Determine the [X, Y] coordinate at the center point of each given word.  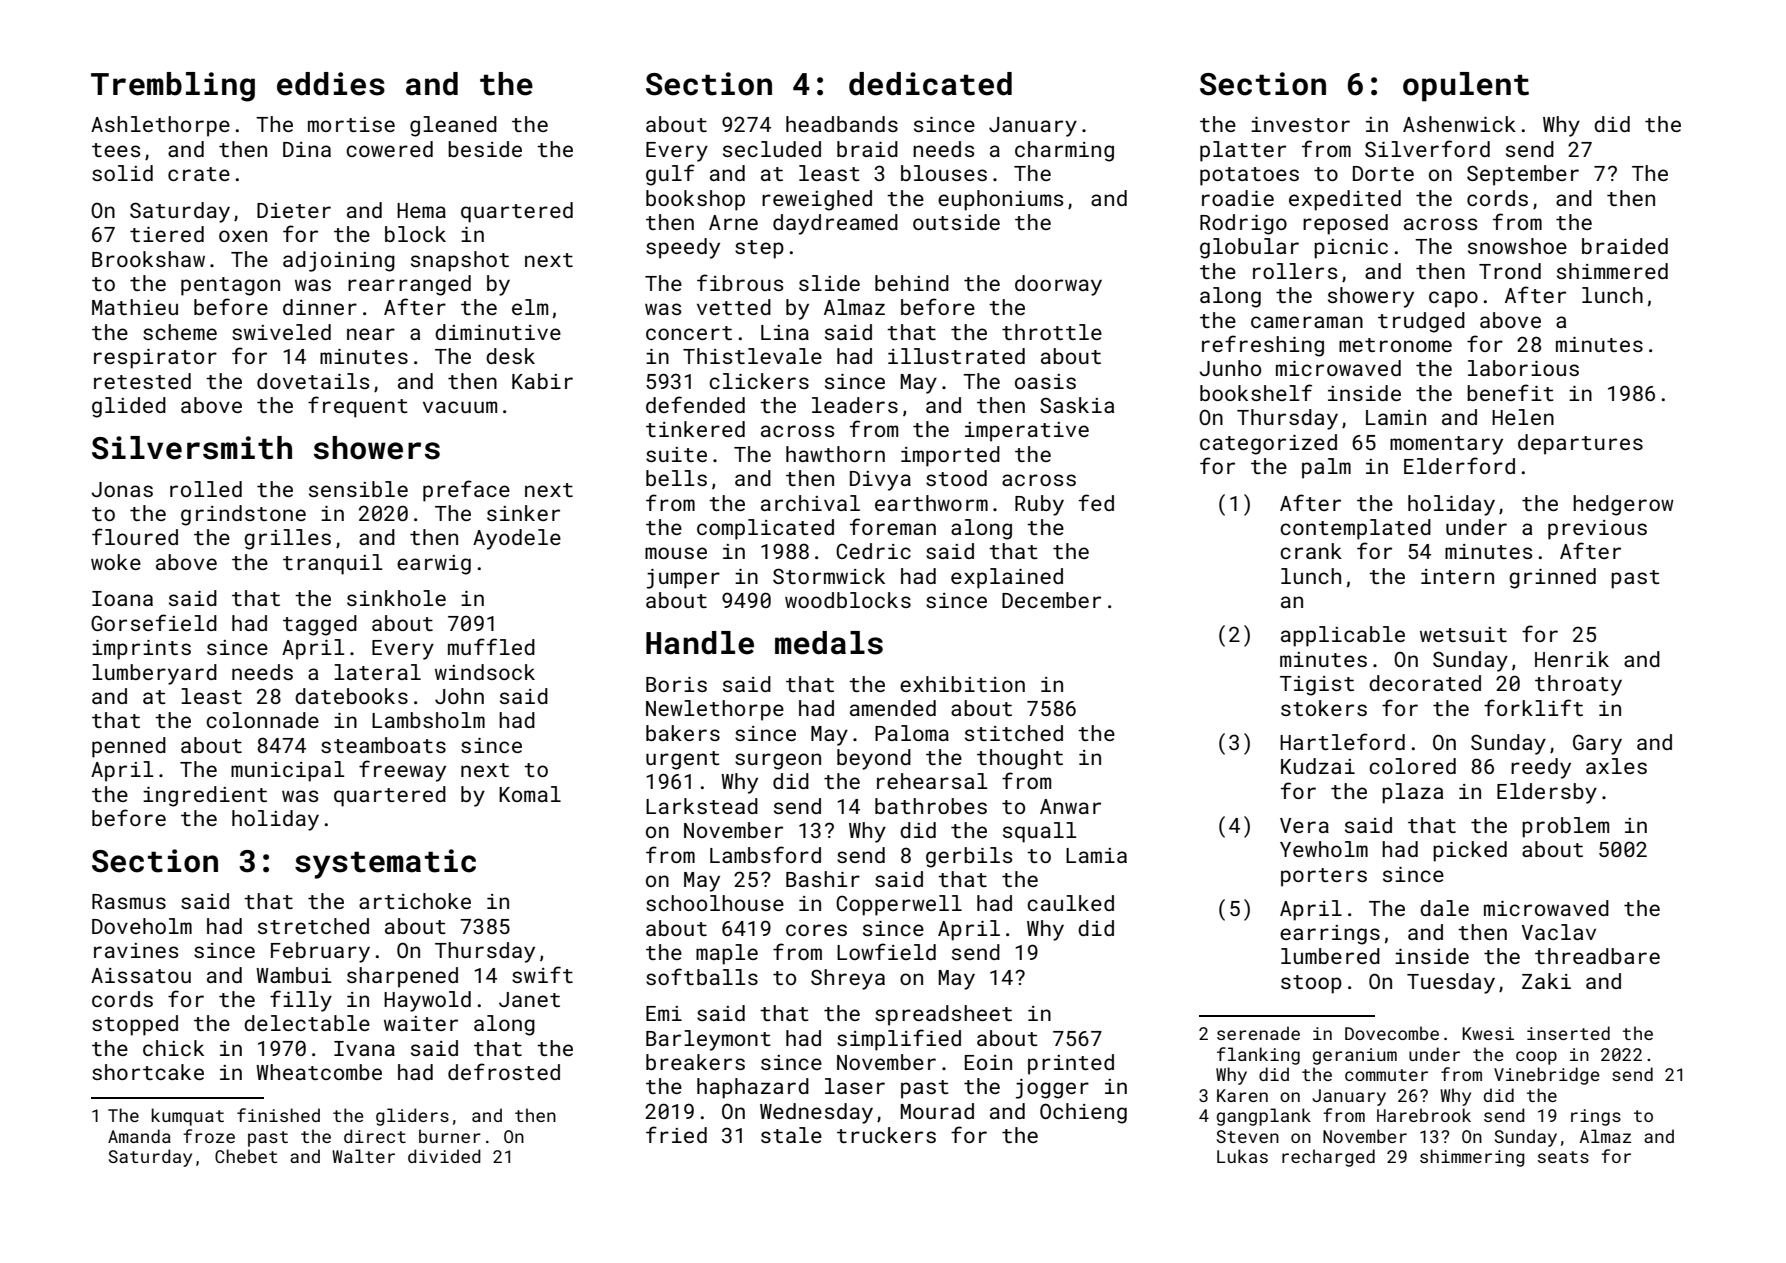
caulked [1070, 903]
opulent [1466, 87]
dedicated [930, 84]
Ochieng [1083, 1113]
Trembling [173, 87]
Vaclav [1559, 932]
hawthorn [835, 454]
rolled [206, 489]
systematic [385, 864]
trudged [1421, 322]
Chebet [246, 1156]
